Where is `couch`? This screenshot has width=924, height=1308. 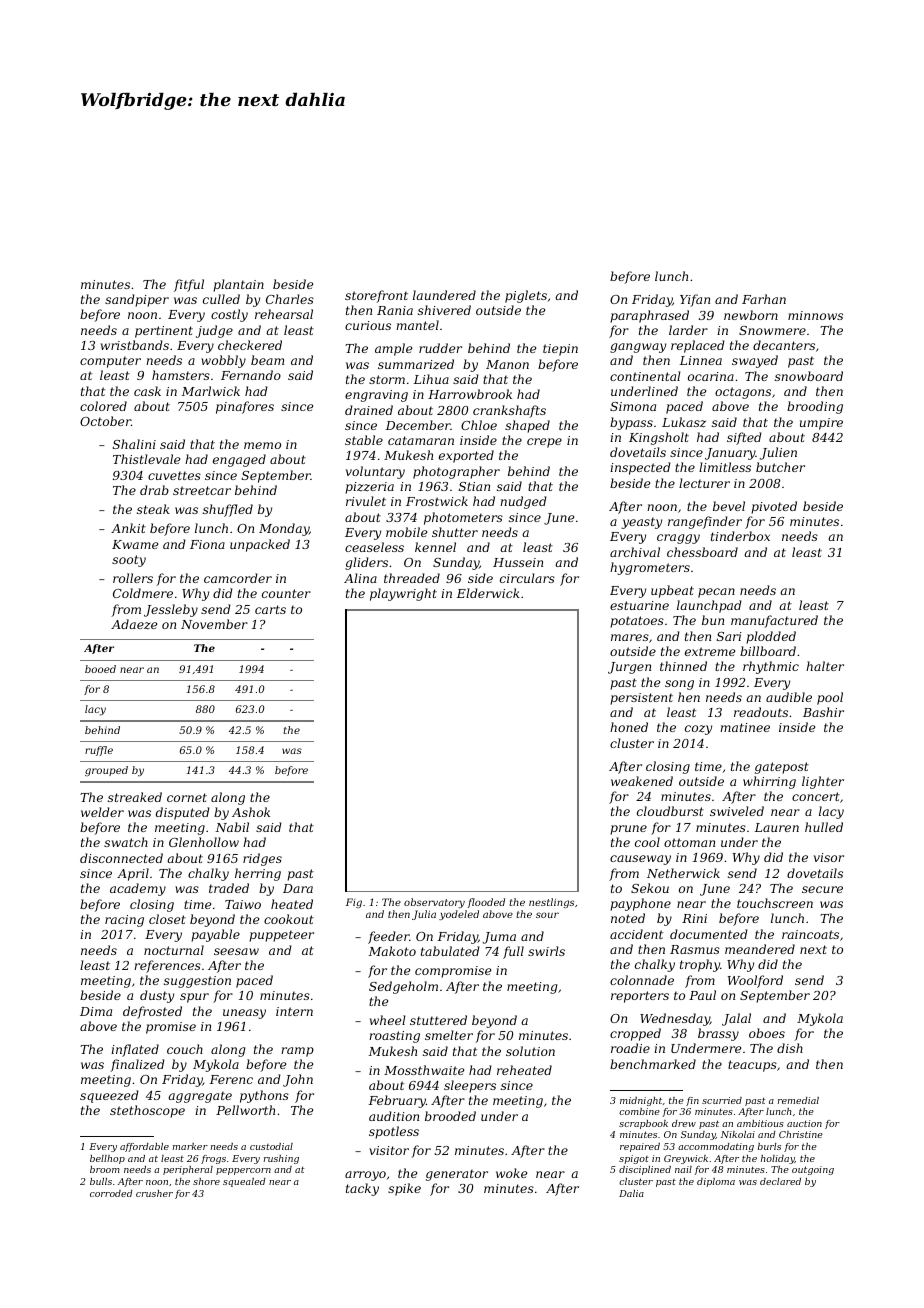
couch is located at coordinates (185, 1049).
